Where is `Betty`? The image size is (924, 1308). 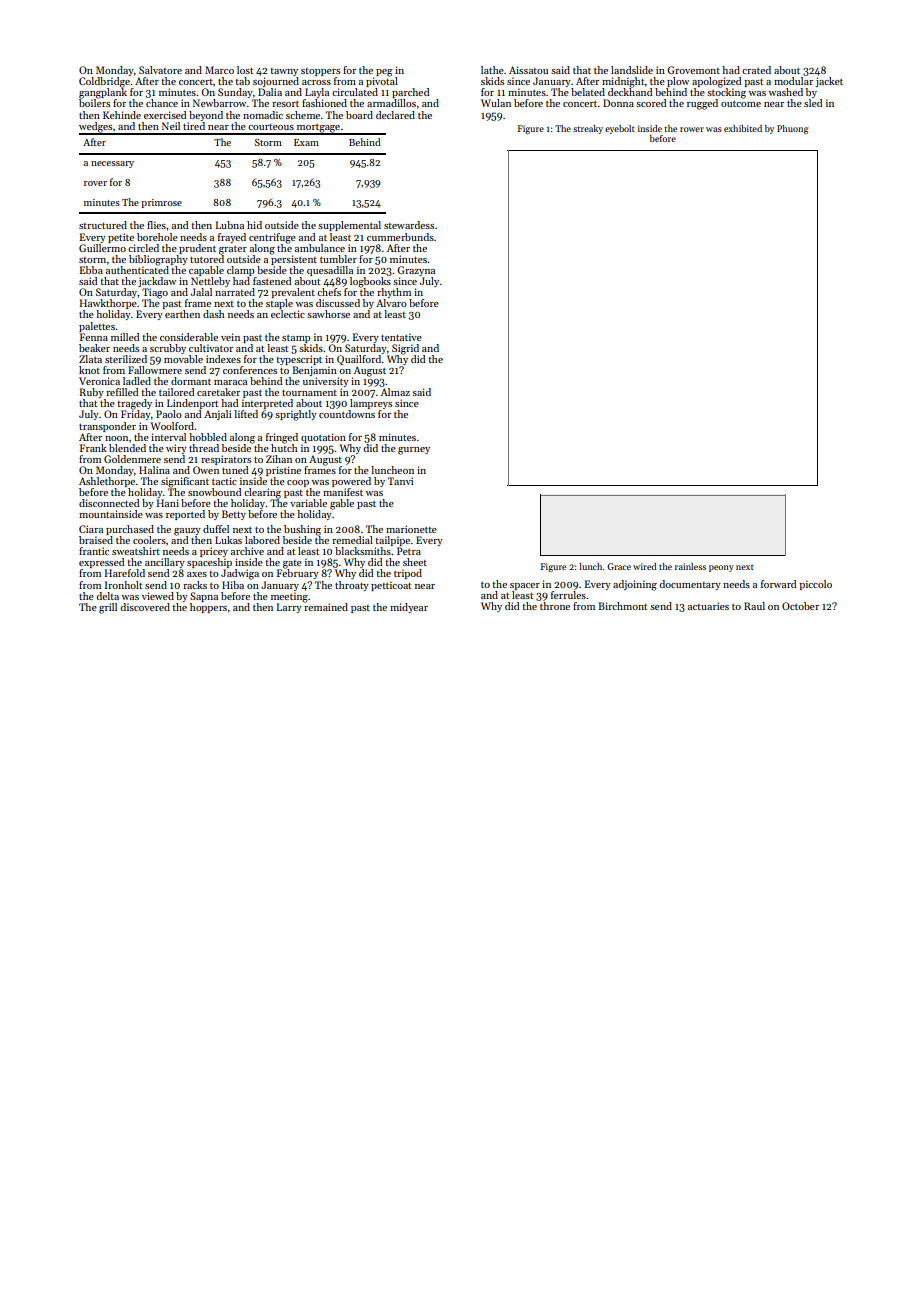 Betty is located at coordinates (234, 515).
